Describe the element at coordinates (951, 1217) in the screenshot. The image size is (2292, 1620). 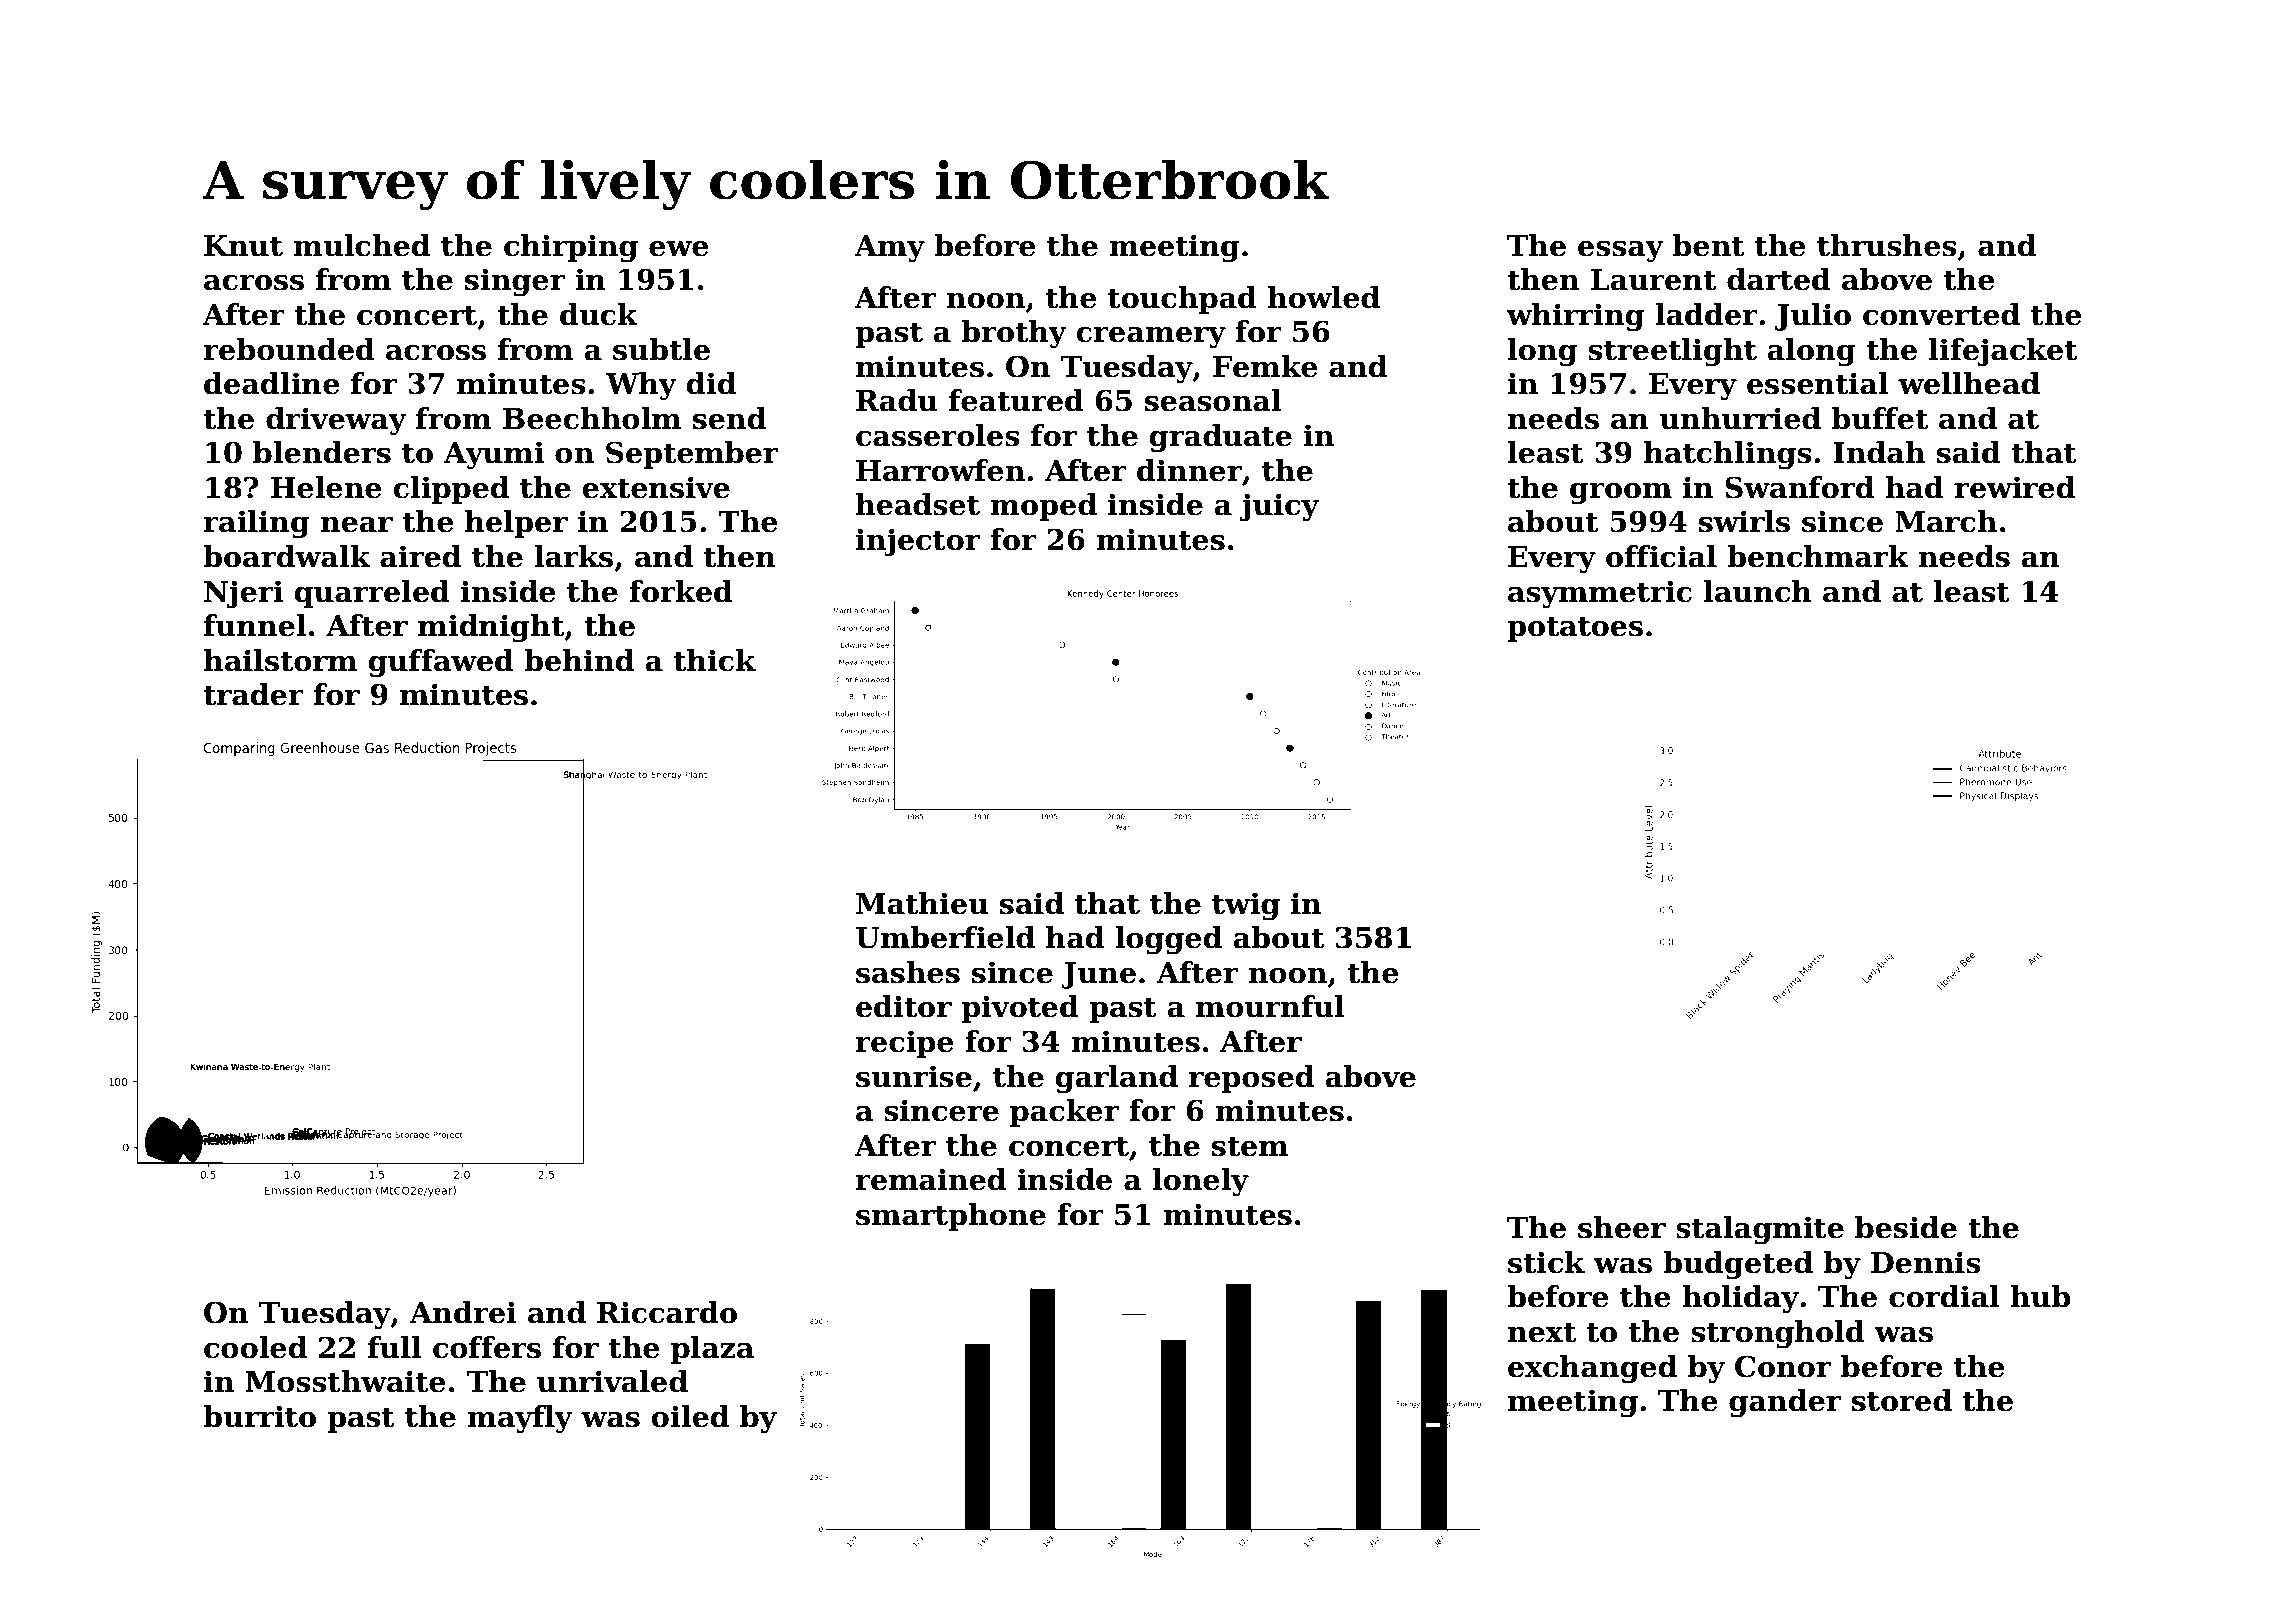
I see `smartphone` at that location.
